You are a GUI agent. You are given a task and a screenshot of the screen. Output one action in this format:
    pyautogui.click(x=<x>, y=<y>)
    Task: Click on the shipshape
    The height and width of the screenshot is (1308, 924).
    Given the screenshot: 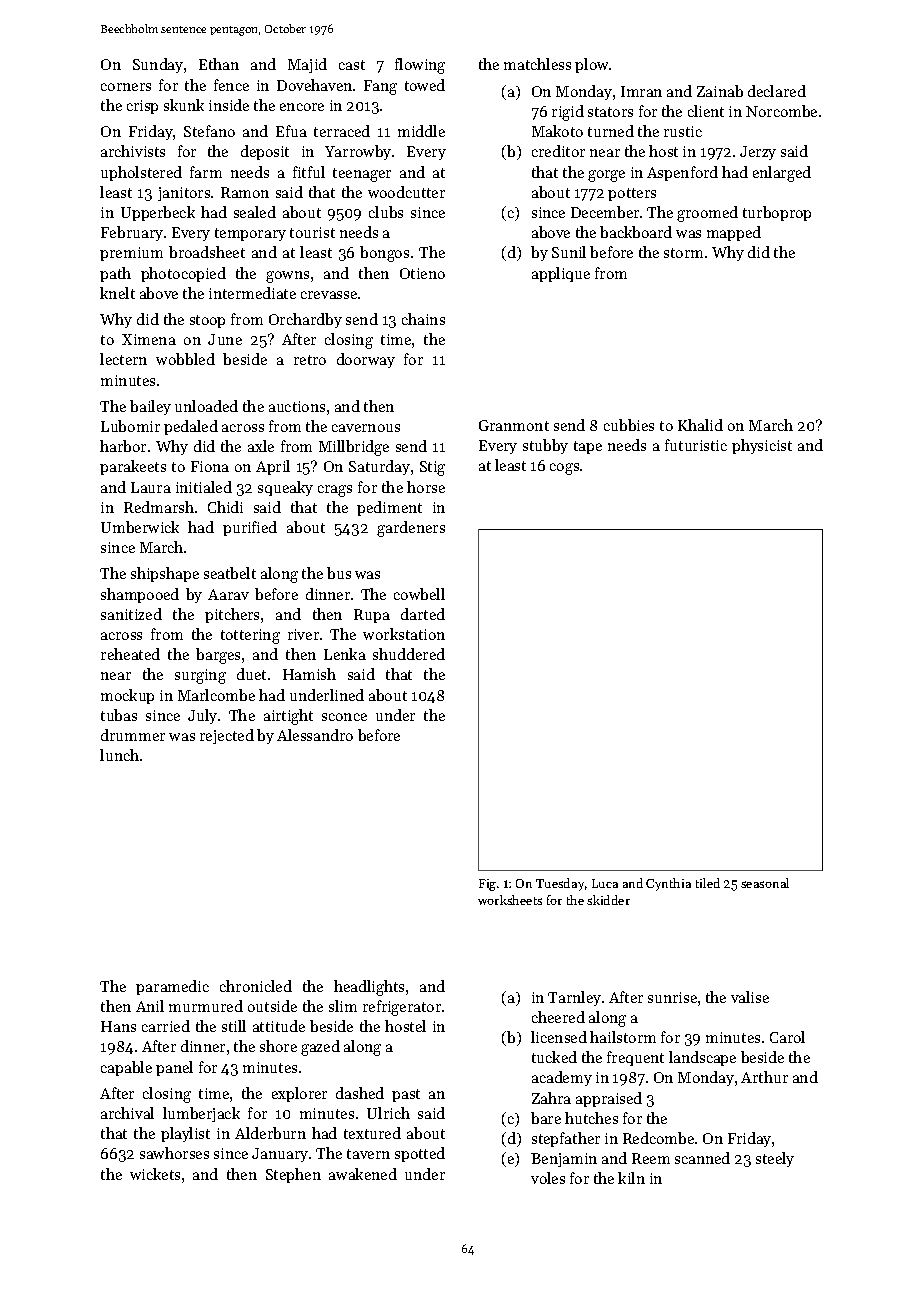 What is the action you would take?
    pyautogui.click(x=165, y=574)
